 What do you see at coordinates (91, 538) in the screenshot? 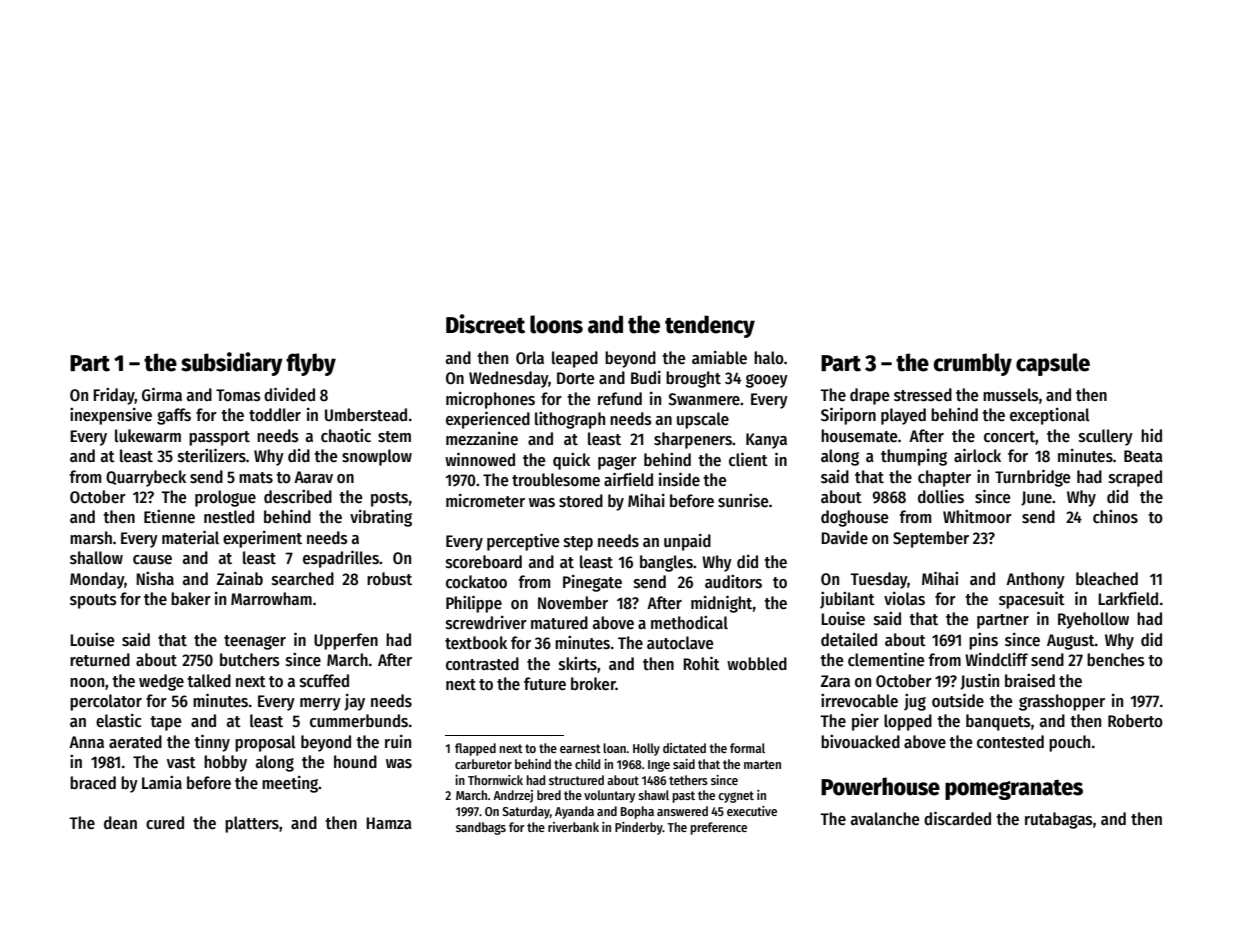
I see `marsh` at bounding box center [91, 538].
